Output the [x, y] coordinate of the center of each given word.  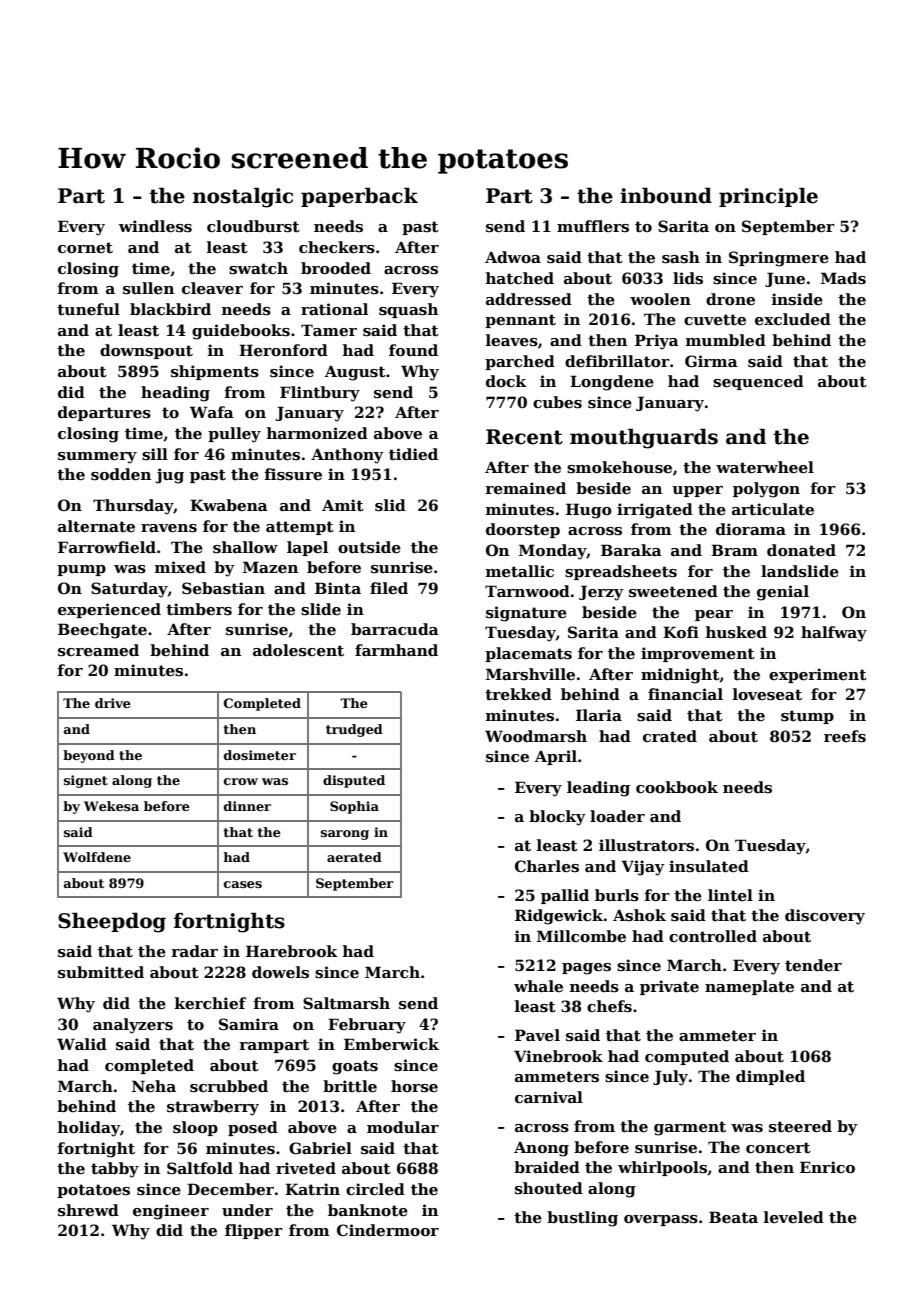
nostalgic [243, 197]
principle [768, 197]
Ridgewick [559, 917]
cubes [557, 402]
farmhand [396, 650]
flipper [254, 1231]
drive [113, 703]
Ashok [639, 915]
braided [547, 1167]
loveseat [767, 694]
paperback [359, 197]
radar [194, 951]
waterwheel [765, 467]
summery [97, 458]
